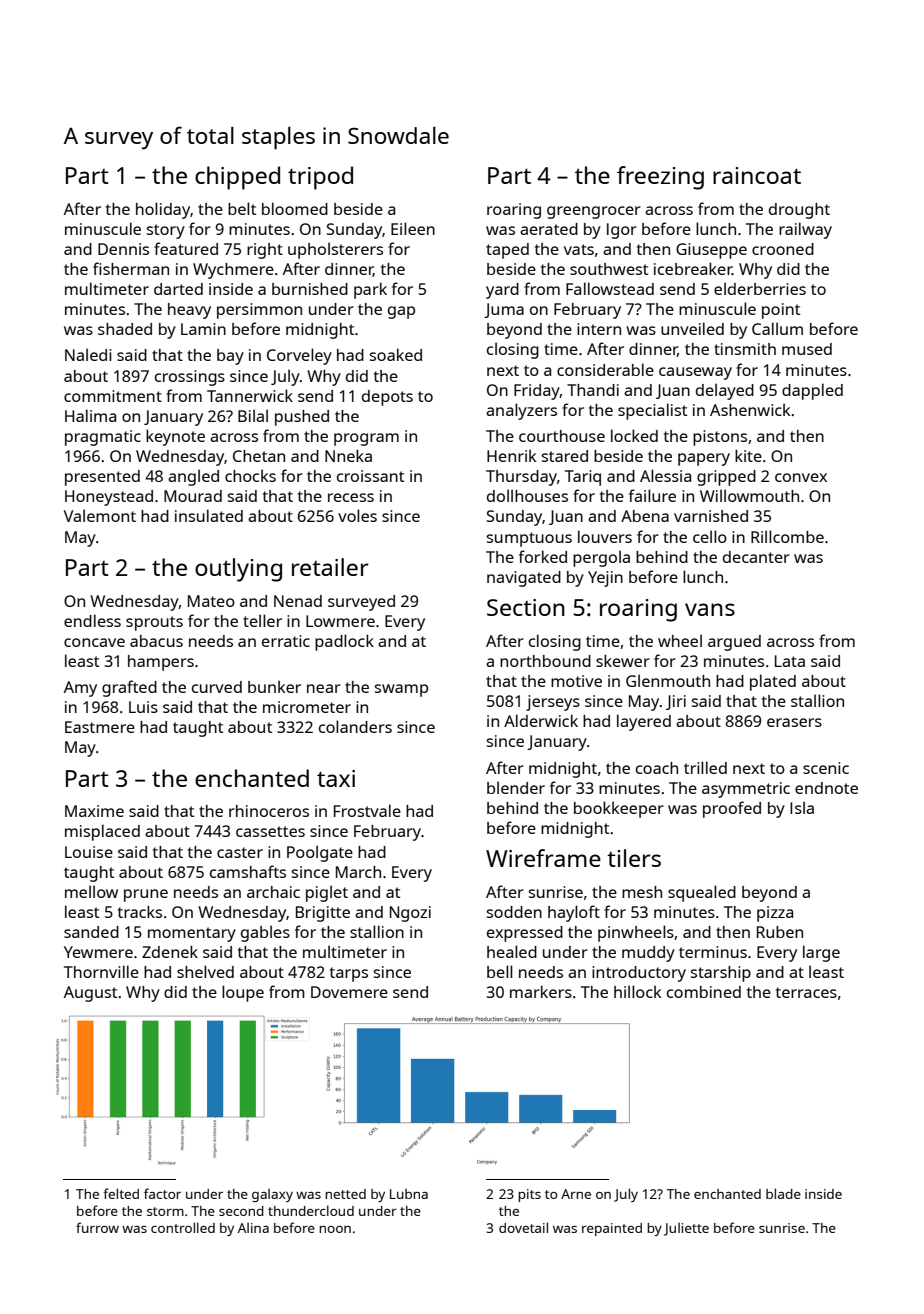  I want to click on pizza, so click(775, 914).
